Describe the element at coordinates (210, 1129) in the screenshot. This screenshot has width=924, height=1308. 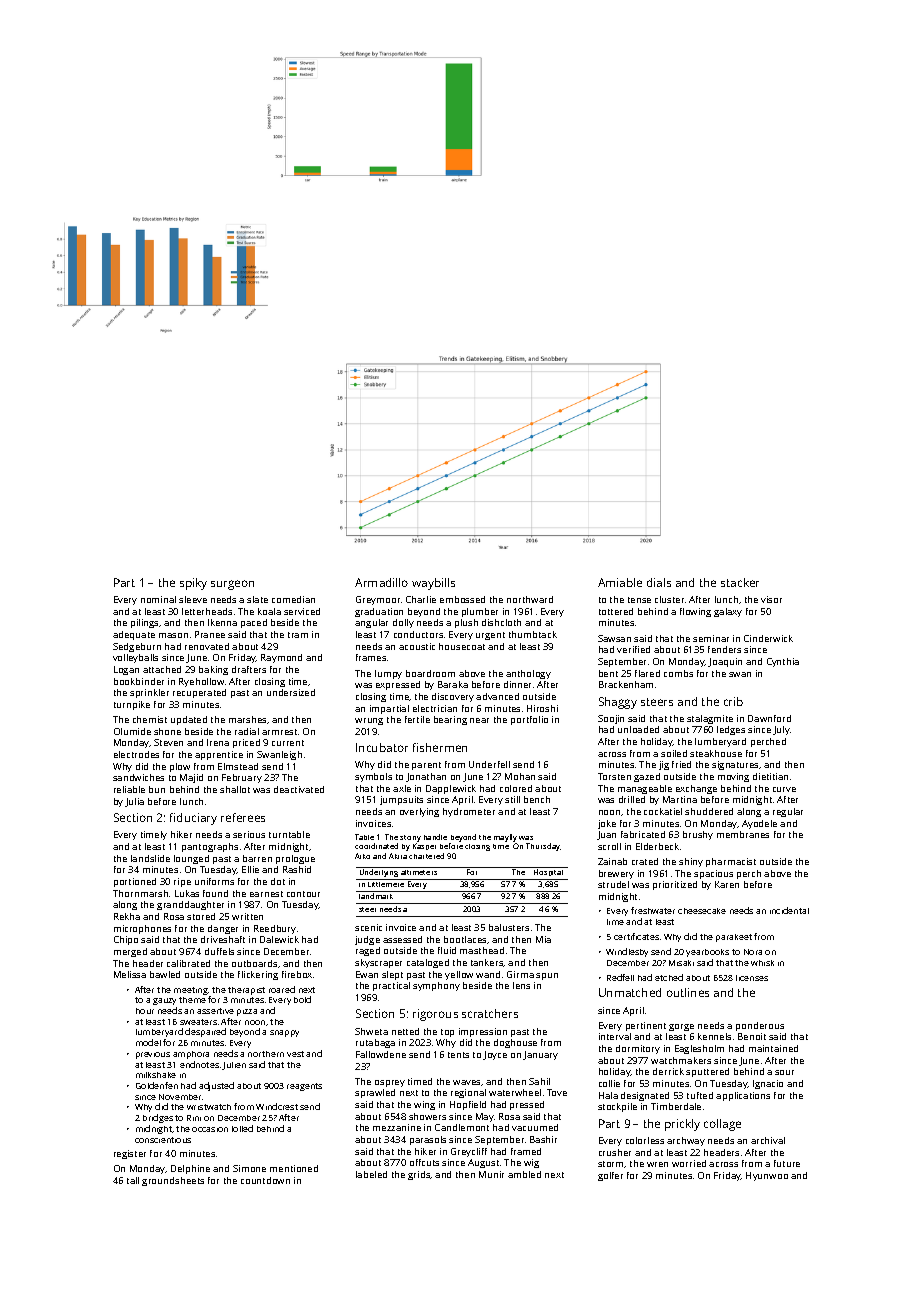
I see `occasion` at that location.
